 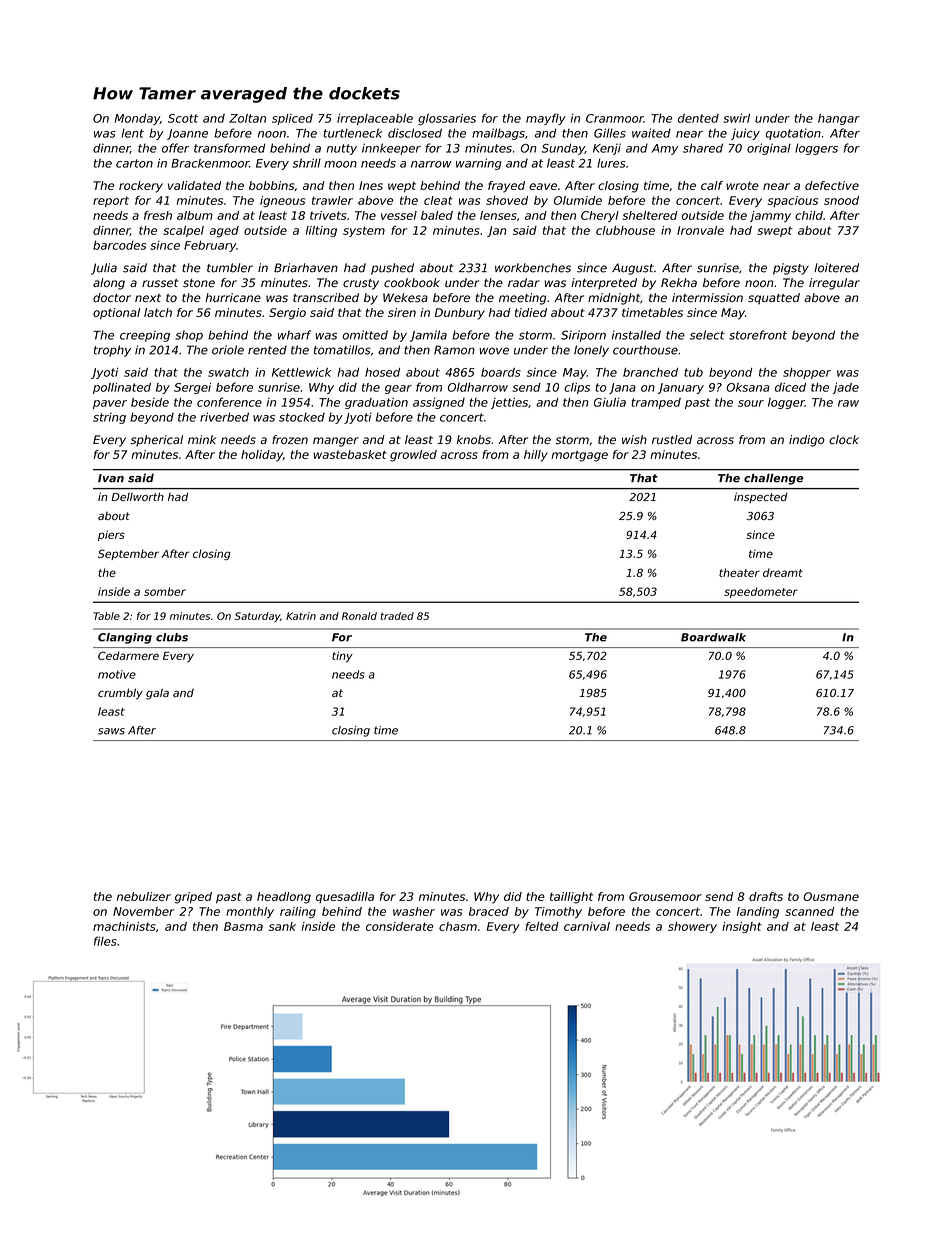 What do you see at coordinates (839, 119) in the document?
I see `hangar` at bounding box center [839, 119].
